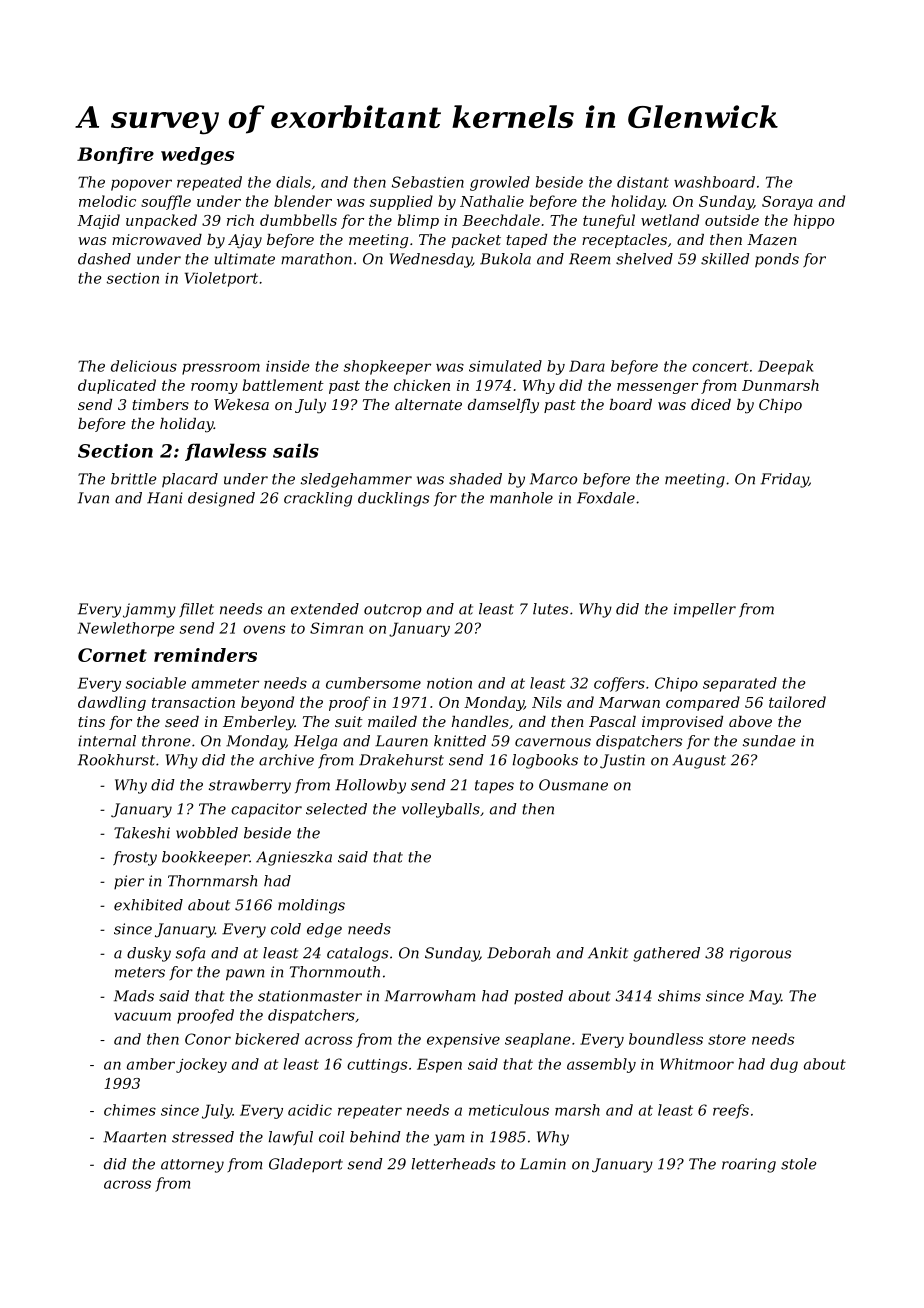  I want to click on gathered, so click(666, 954).
